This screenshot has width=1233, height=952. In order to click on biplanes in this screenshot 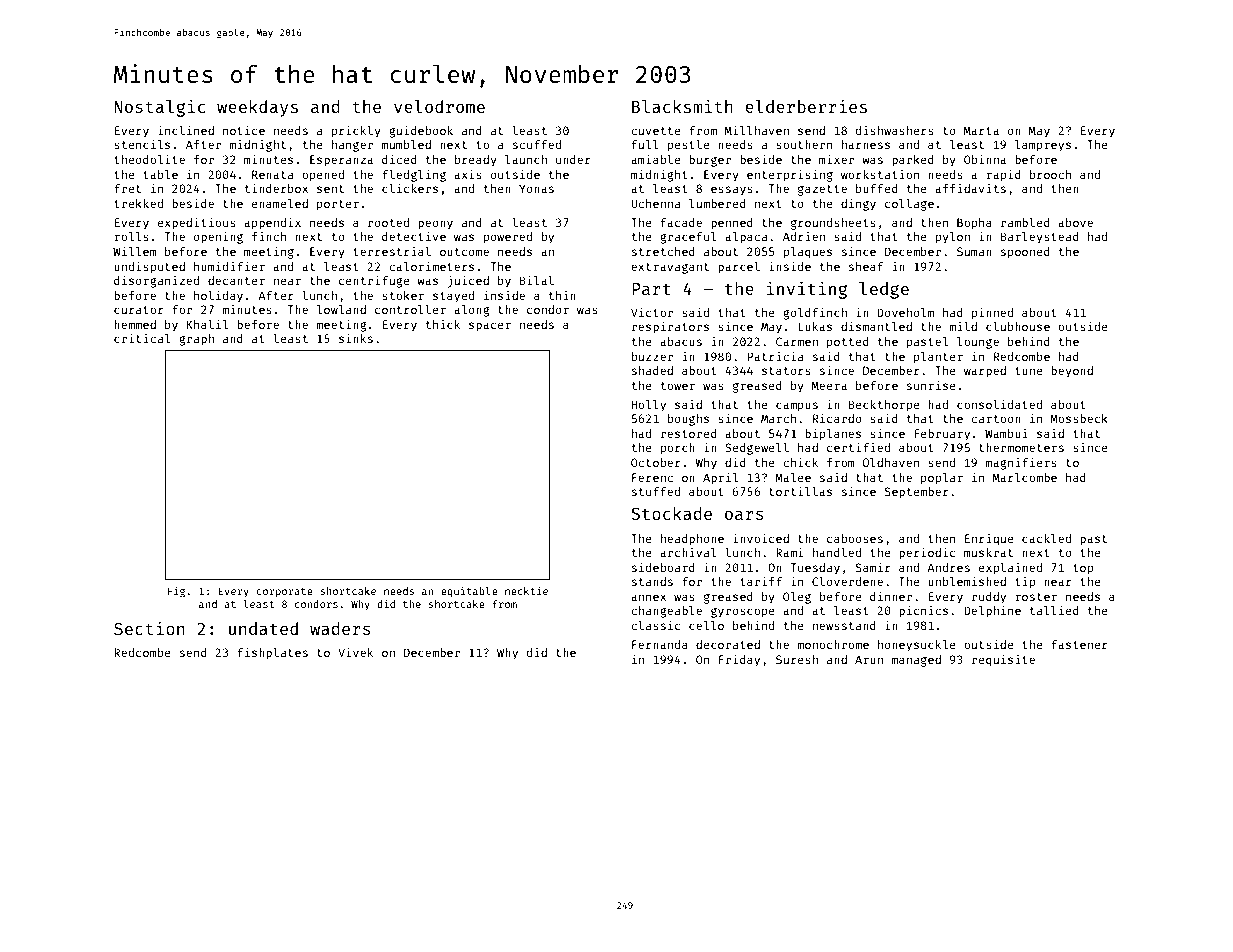, I will do `click(833, 434)`.
